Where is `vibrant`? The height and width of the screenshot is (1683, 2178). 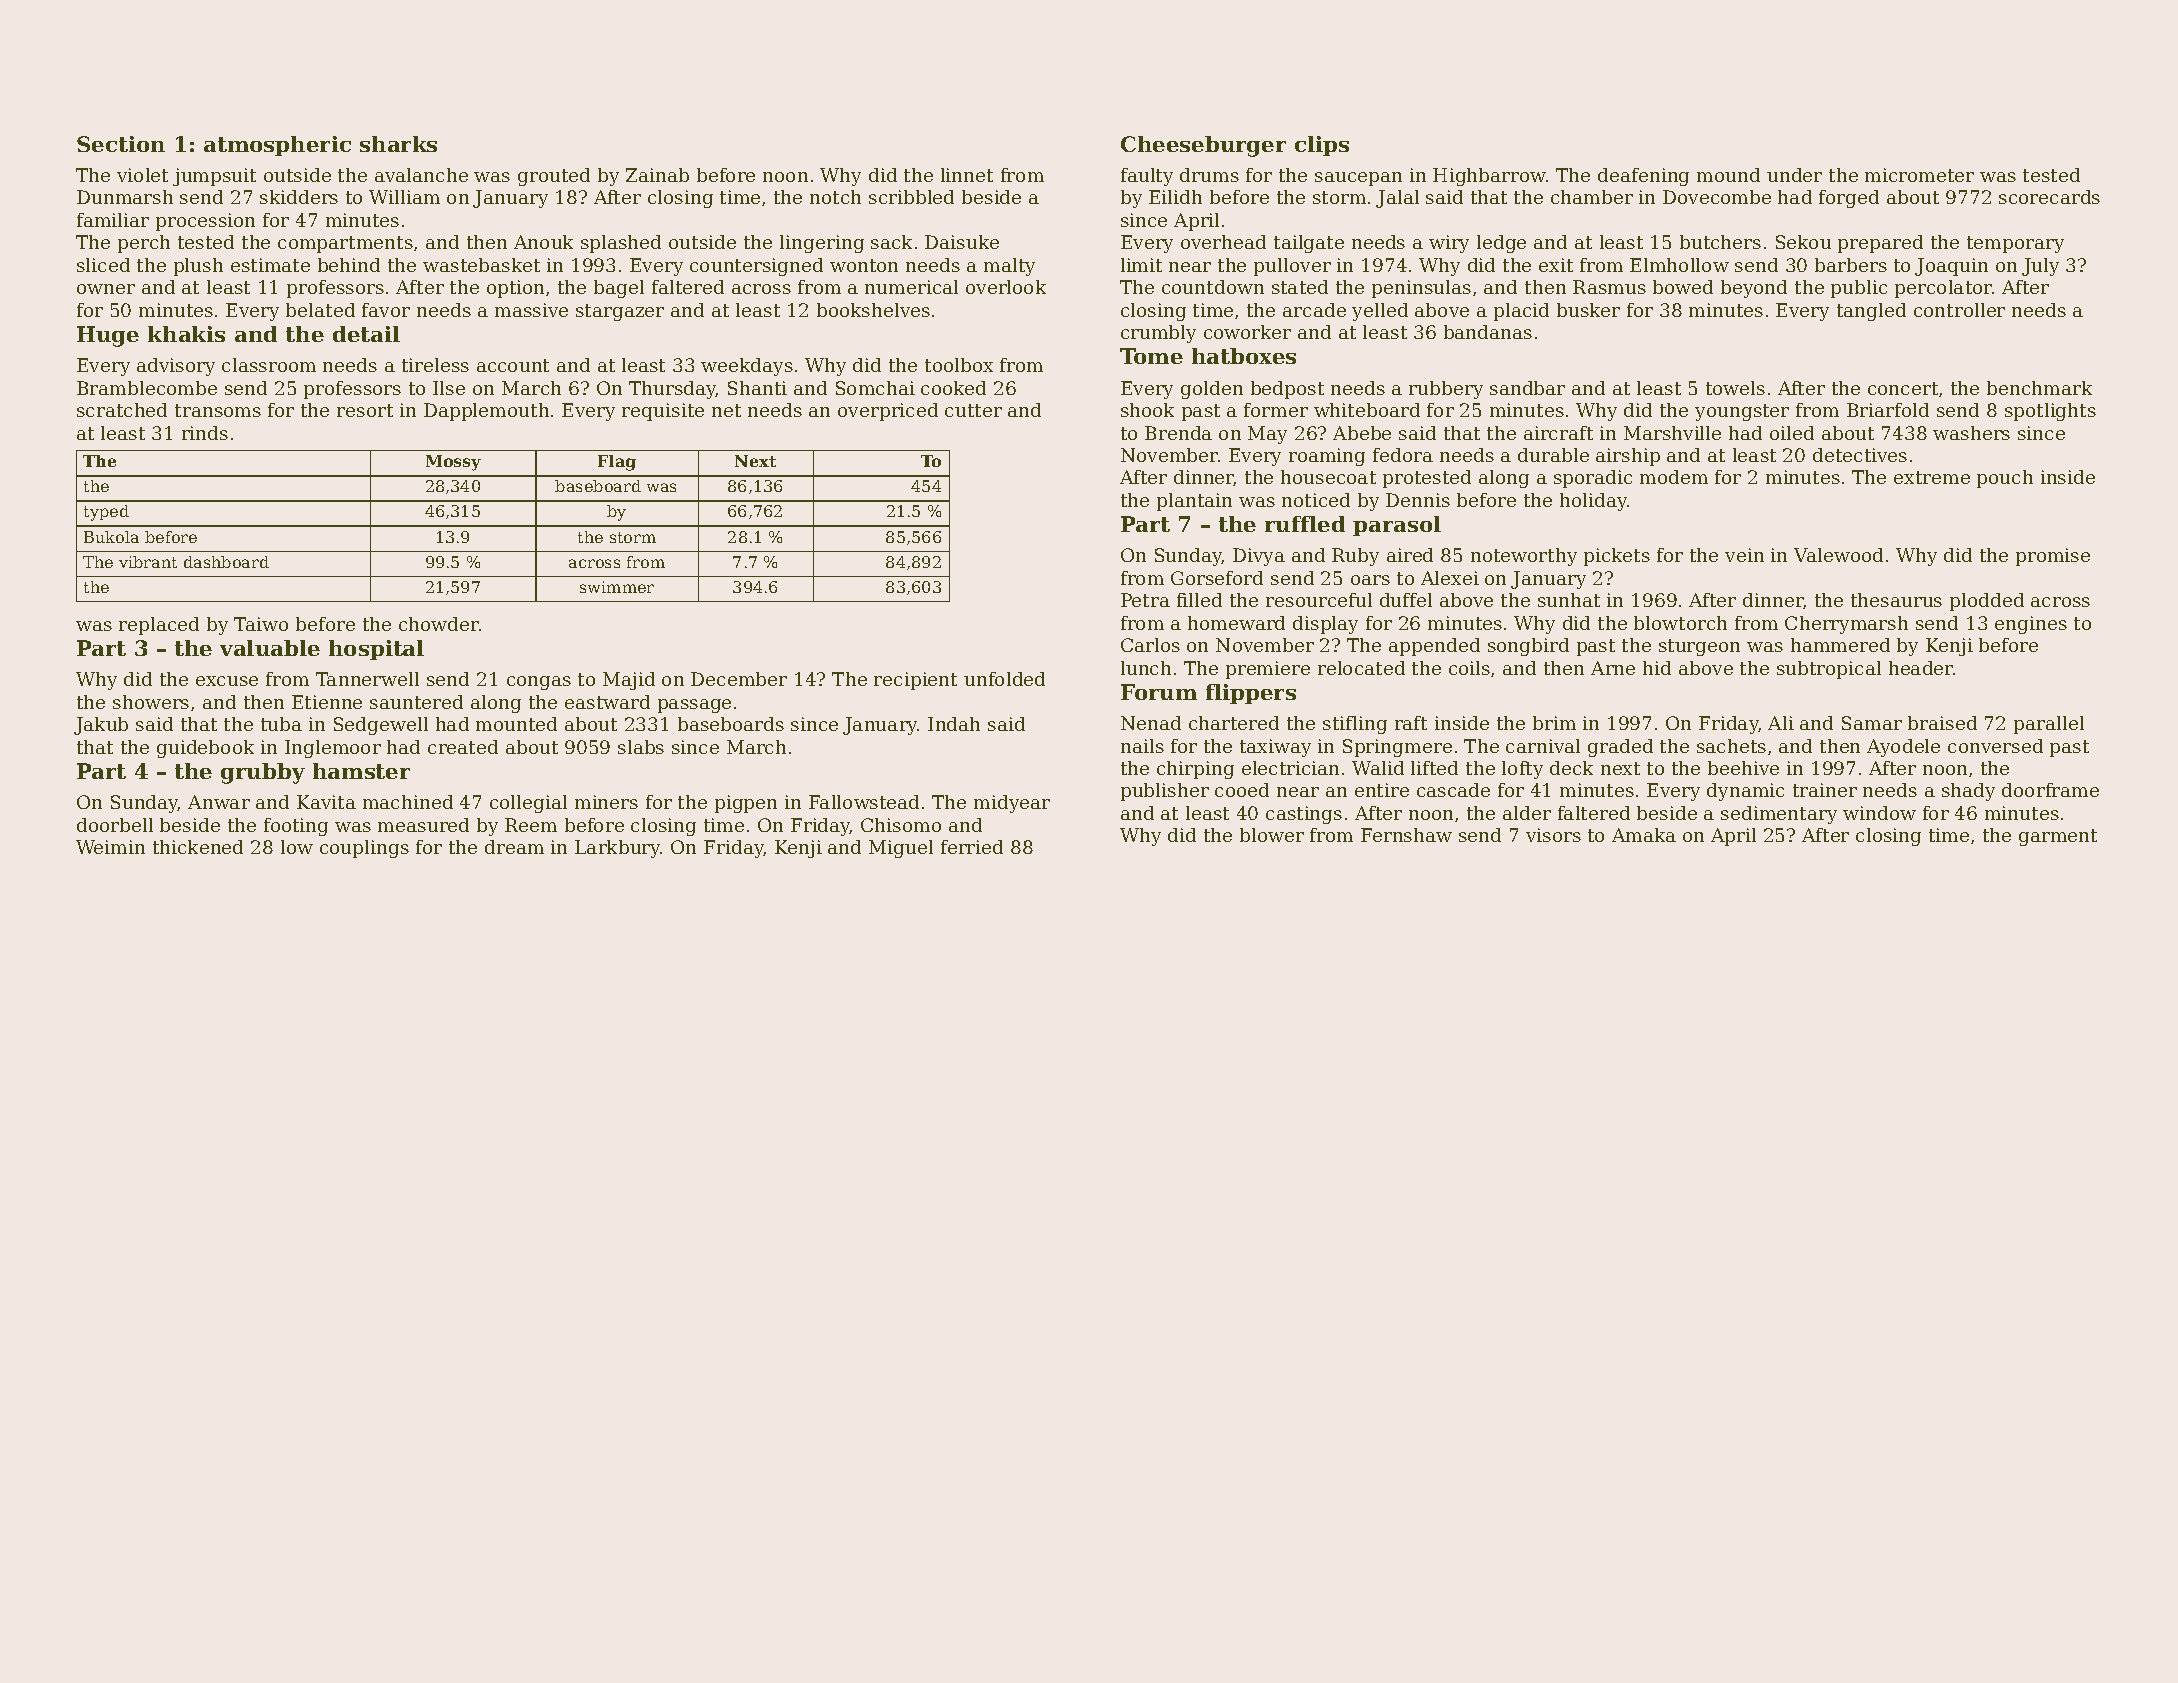
vibrant is located at coordinates (148, 562).
